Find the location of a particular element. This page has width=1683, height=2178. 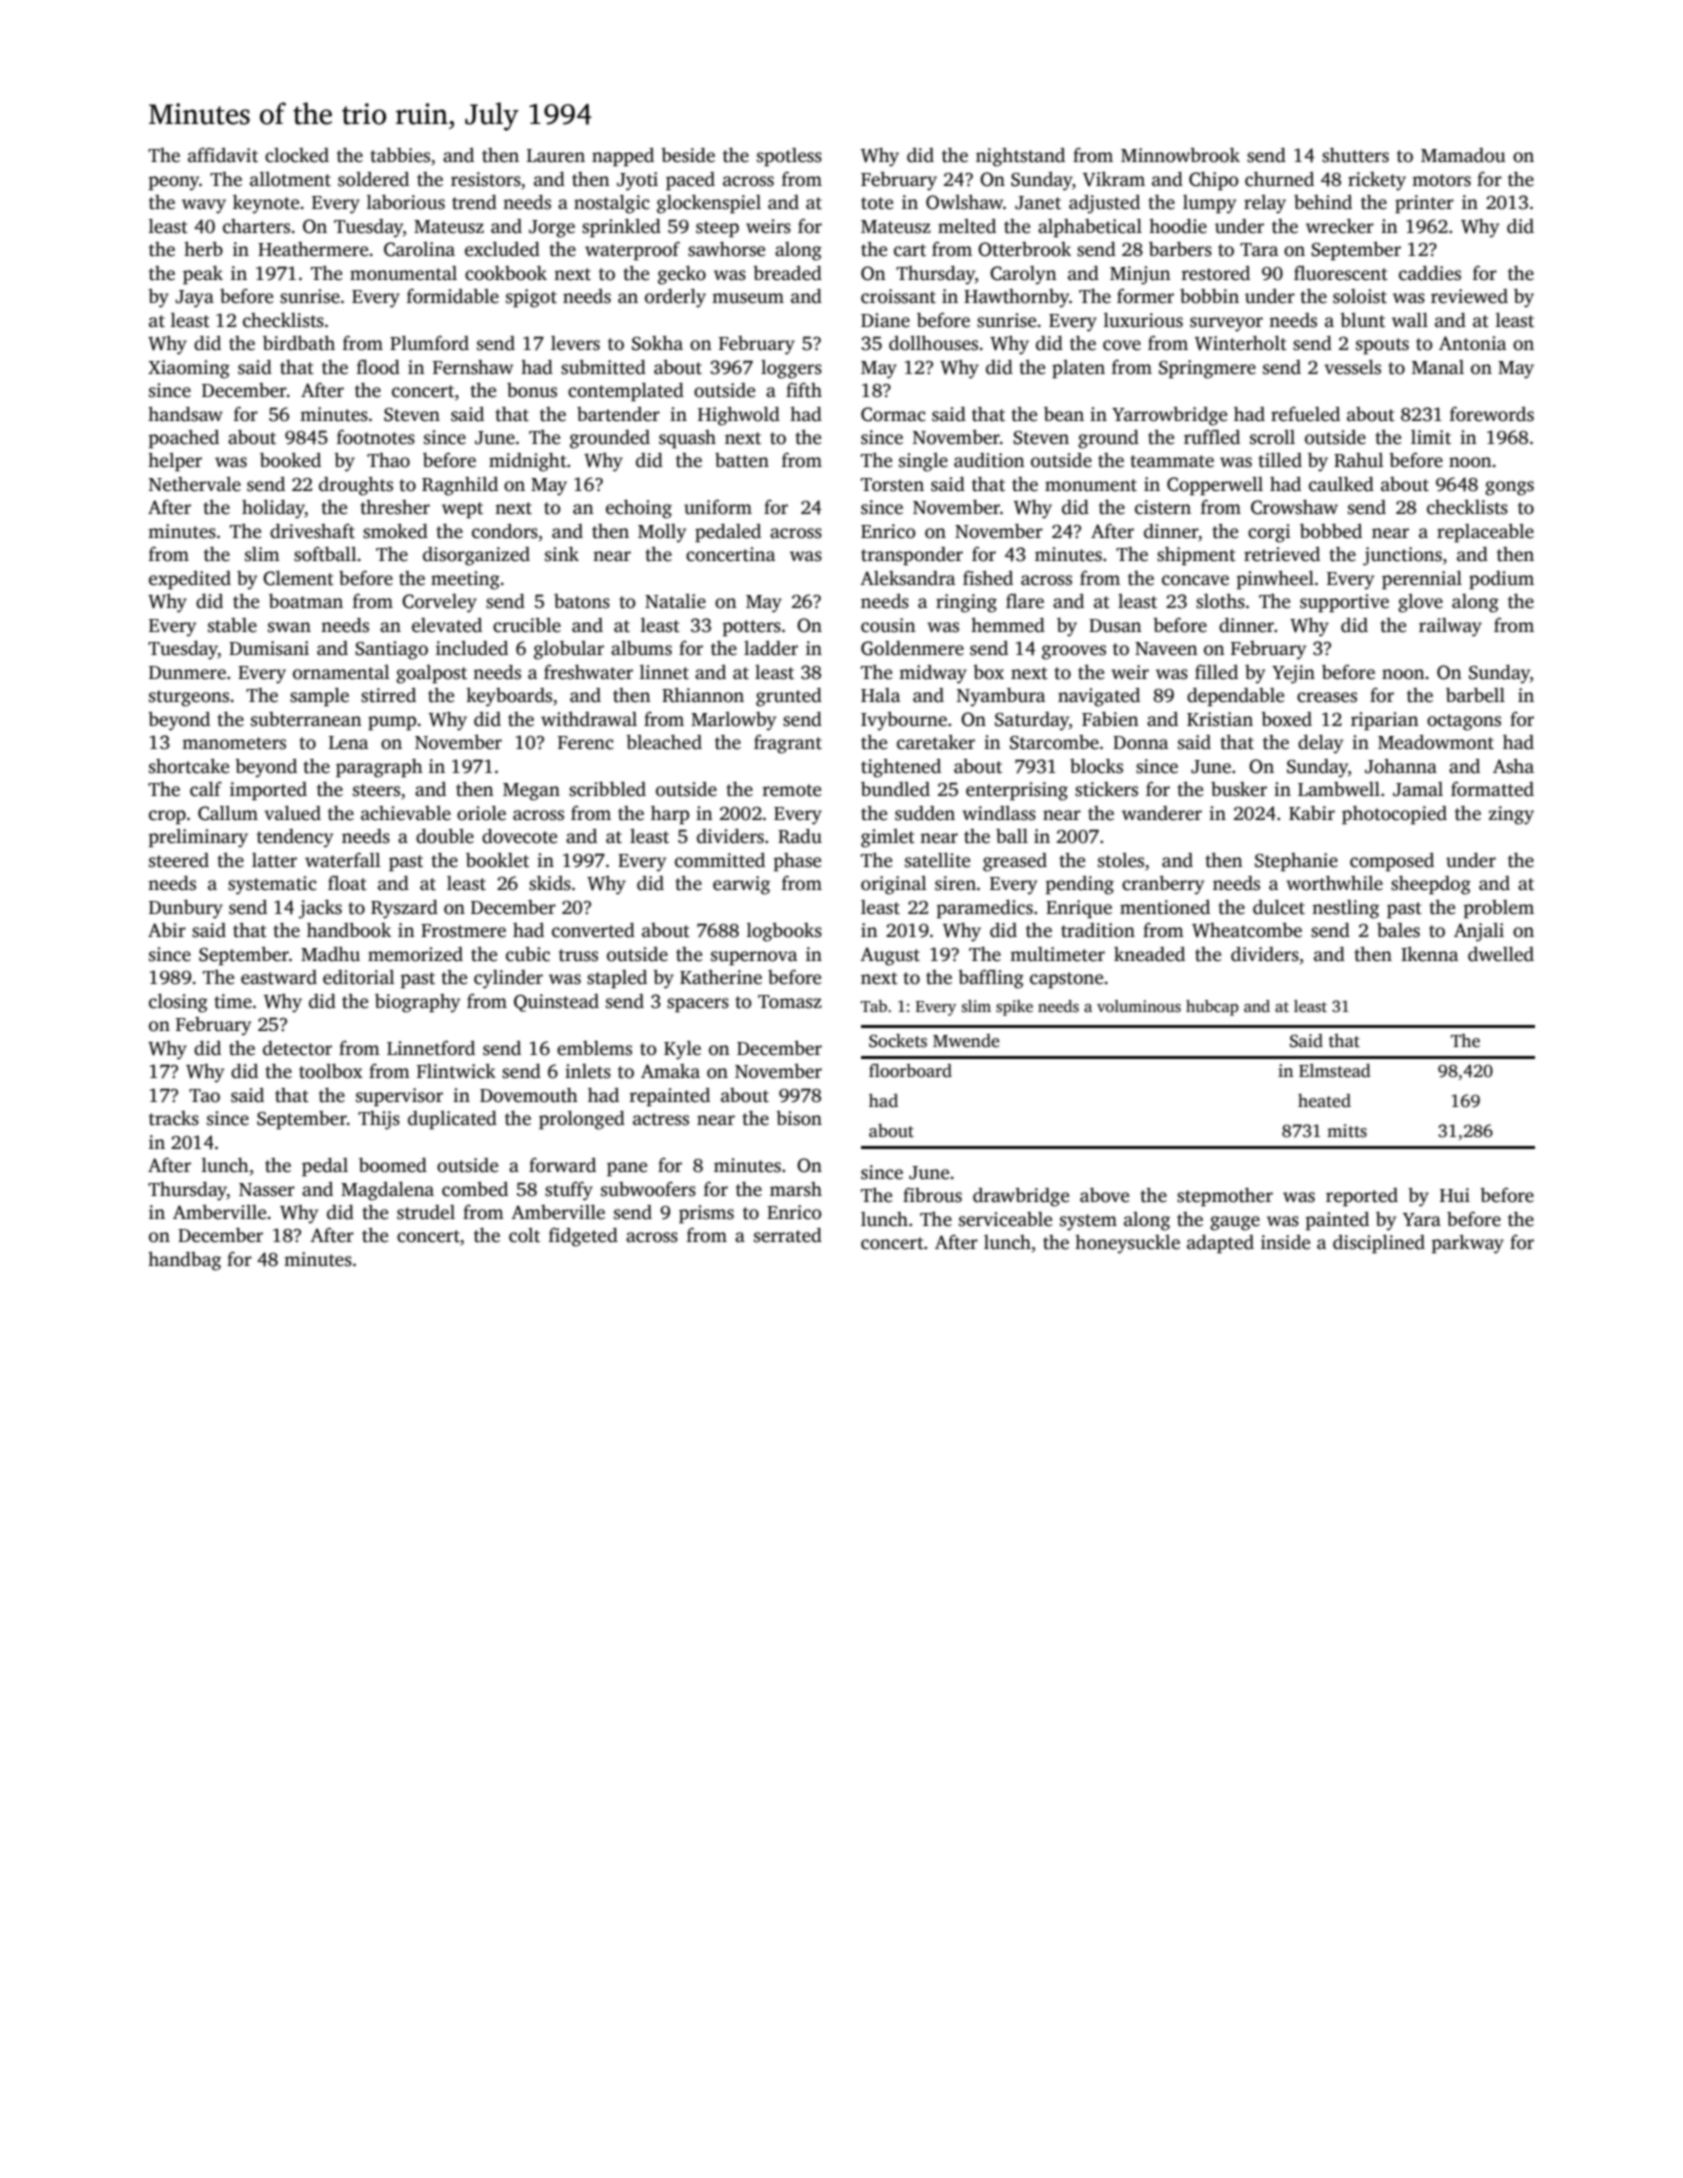

Minnowbrook is located at coordinates (1180, 155).
